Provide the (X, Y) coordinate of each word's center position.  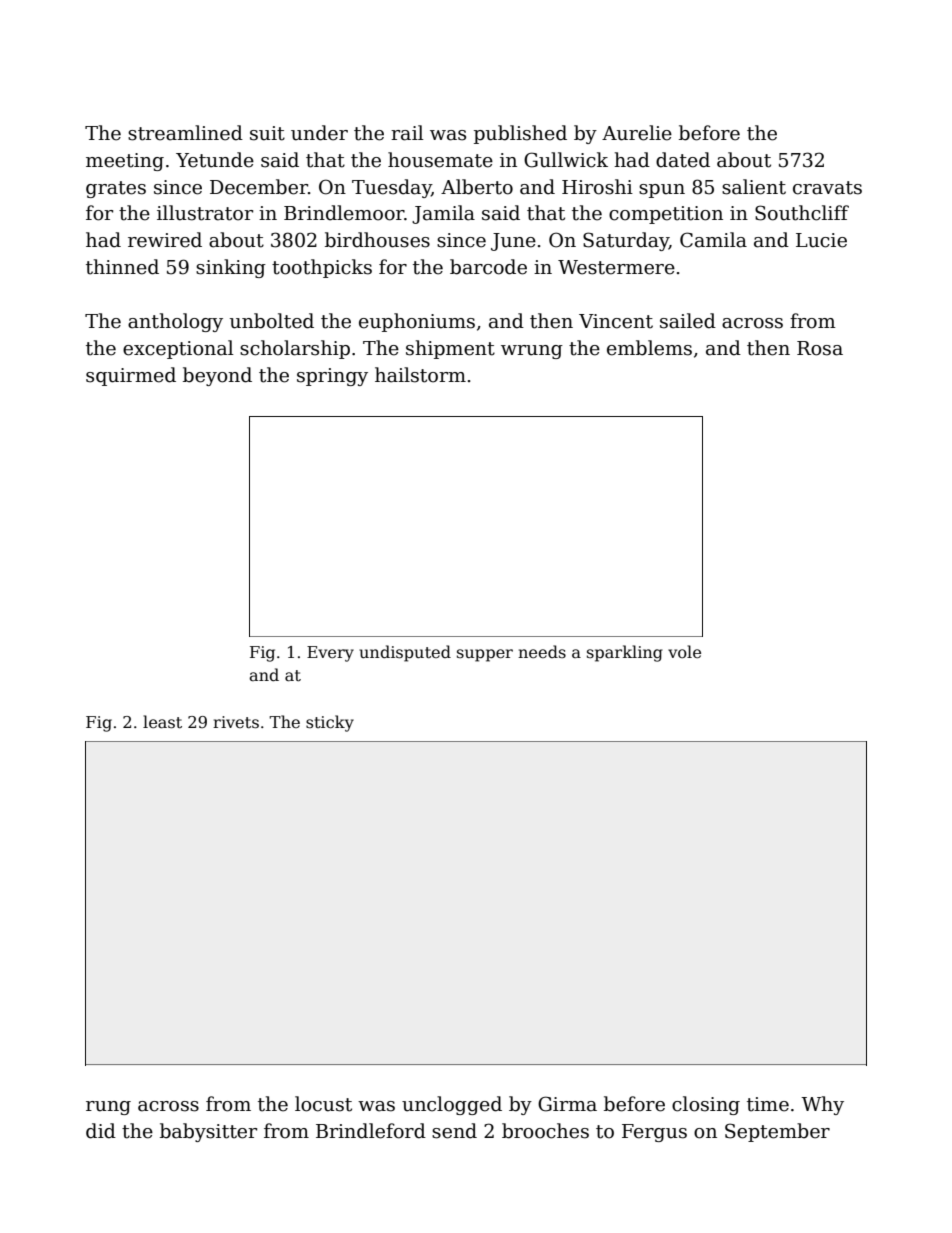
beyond (217, 376)
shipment (450, 349)
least (162, 722)
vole (684, 651)
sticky (330, 723)
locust (323, 1104)
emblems (649, 348)
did (101, 1131)
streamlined (185, 133)
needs (542, 651)
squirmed (131, 376)
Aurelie (637, 133)
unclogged (452, 1105)
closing (706, 1105)
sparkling (625, 653)
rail (407, 133)
